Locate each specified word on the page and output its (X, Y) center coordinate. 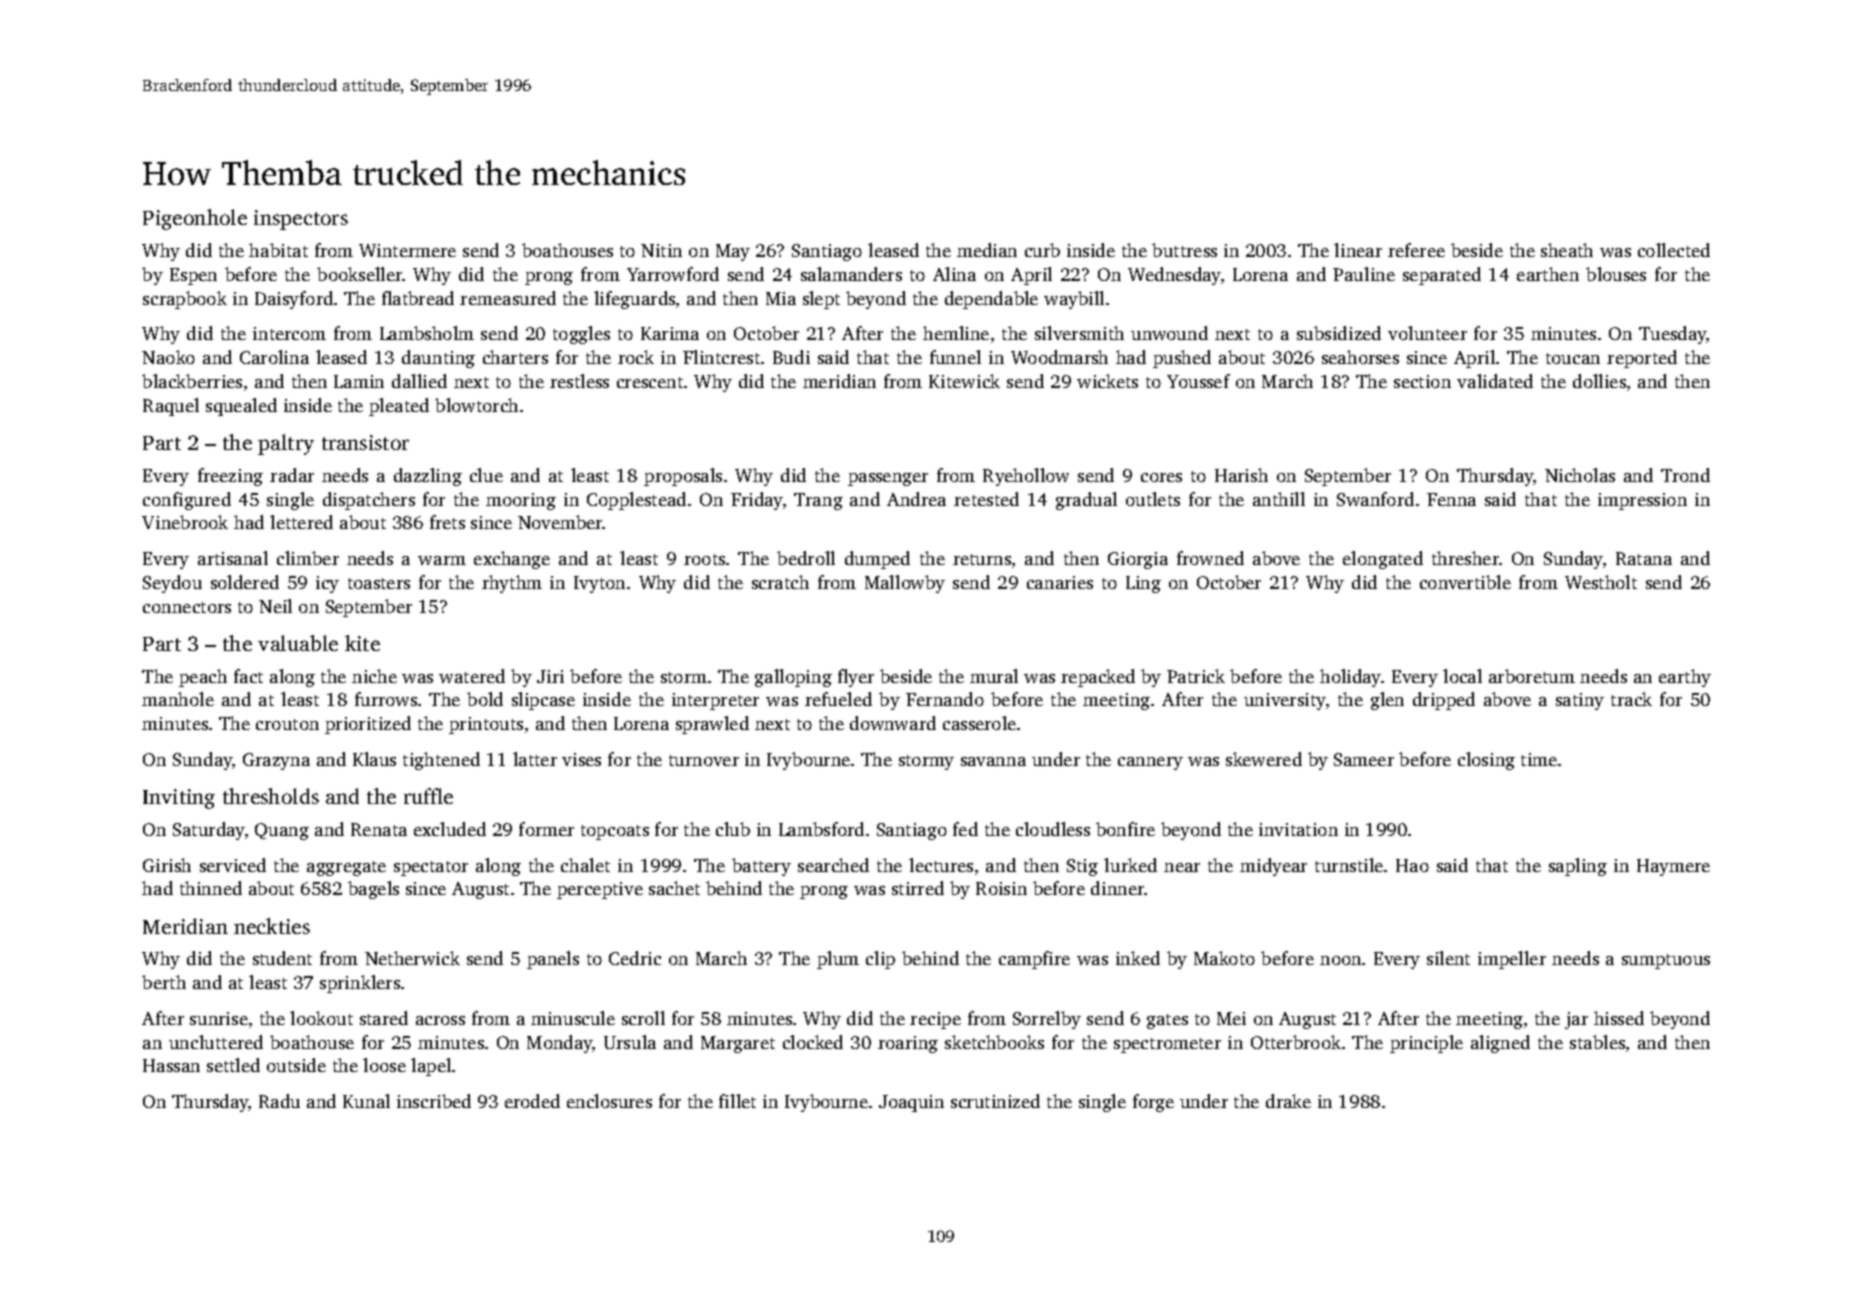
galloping (793, 678)
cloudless (1053, 829)
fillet (737, 1101)
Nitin (661, 250)
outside (296, 1065)
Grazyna (276, 761)
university (1285, 701)
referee (1416, 250)
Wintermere (407, 250)
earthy (1685, 678)
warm (442, 560)
